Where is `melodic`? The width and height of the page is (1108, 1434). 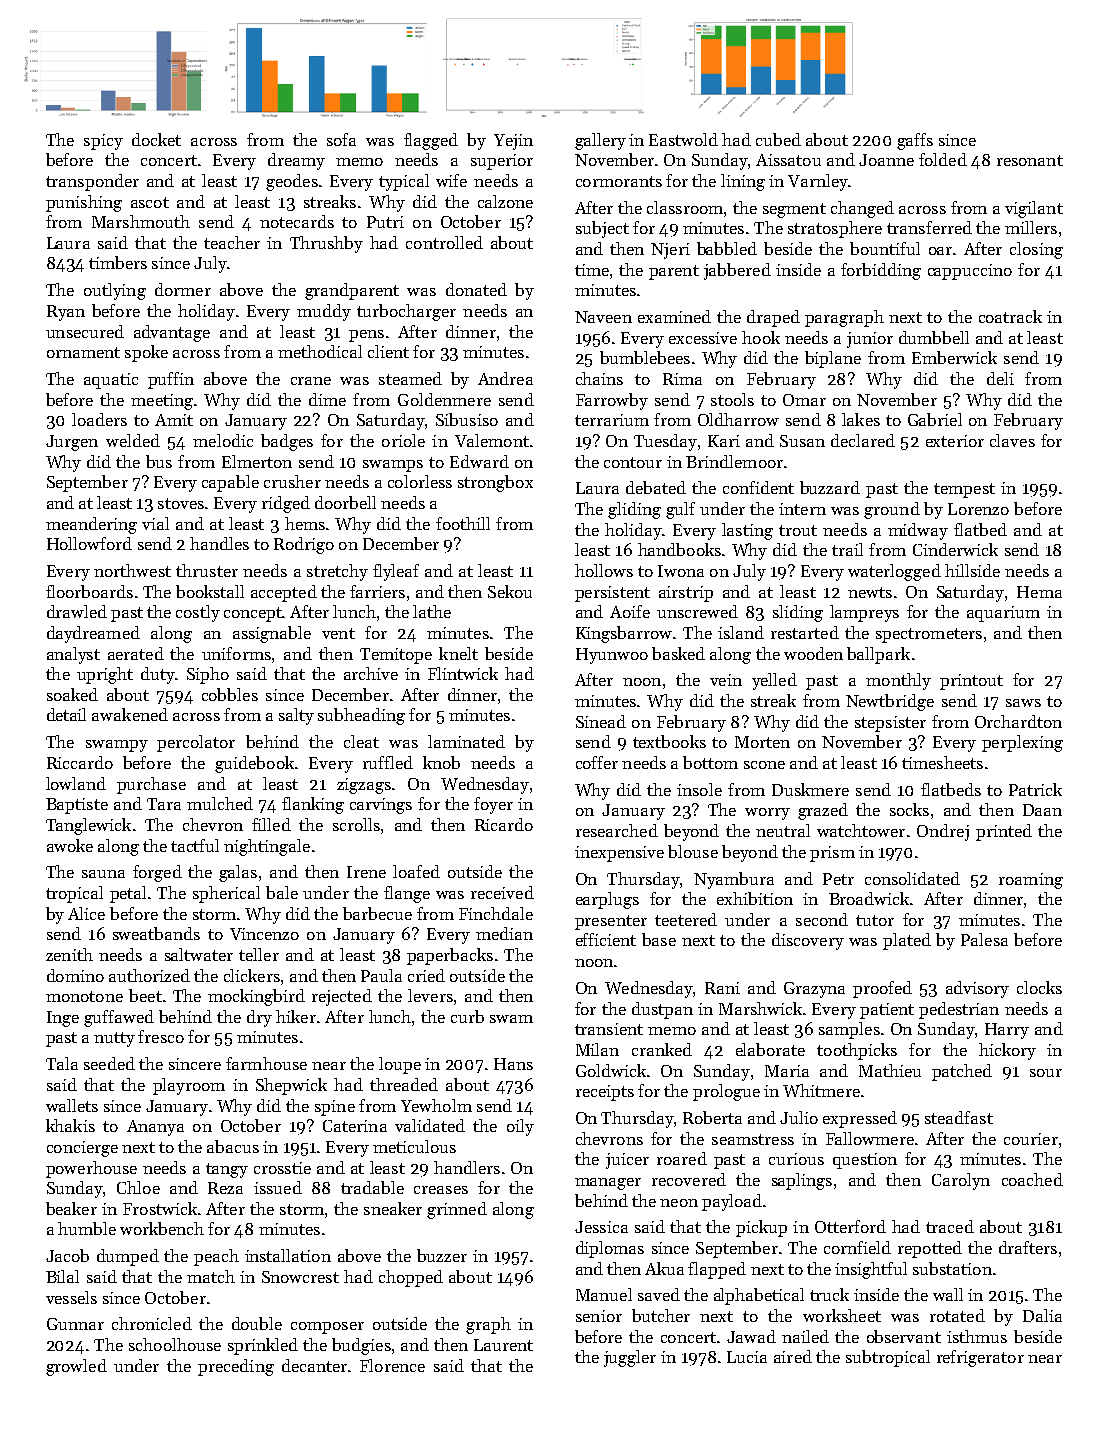 melodic is located at coordinates (223, 440).
